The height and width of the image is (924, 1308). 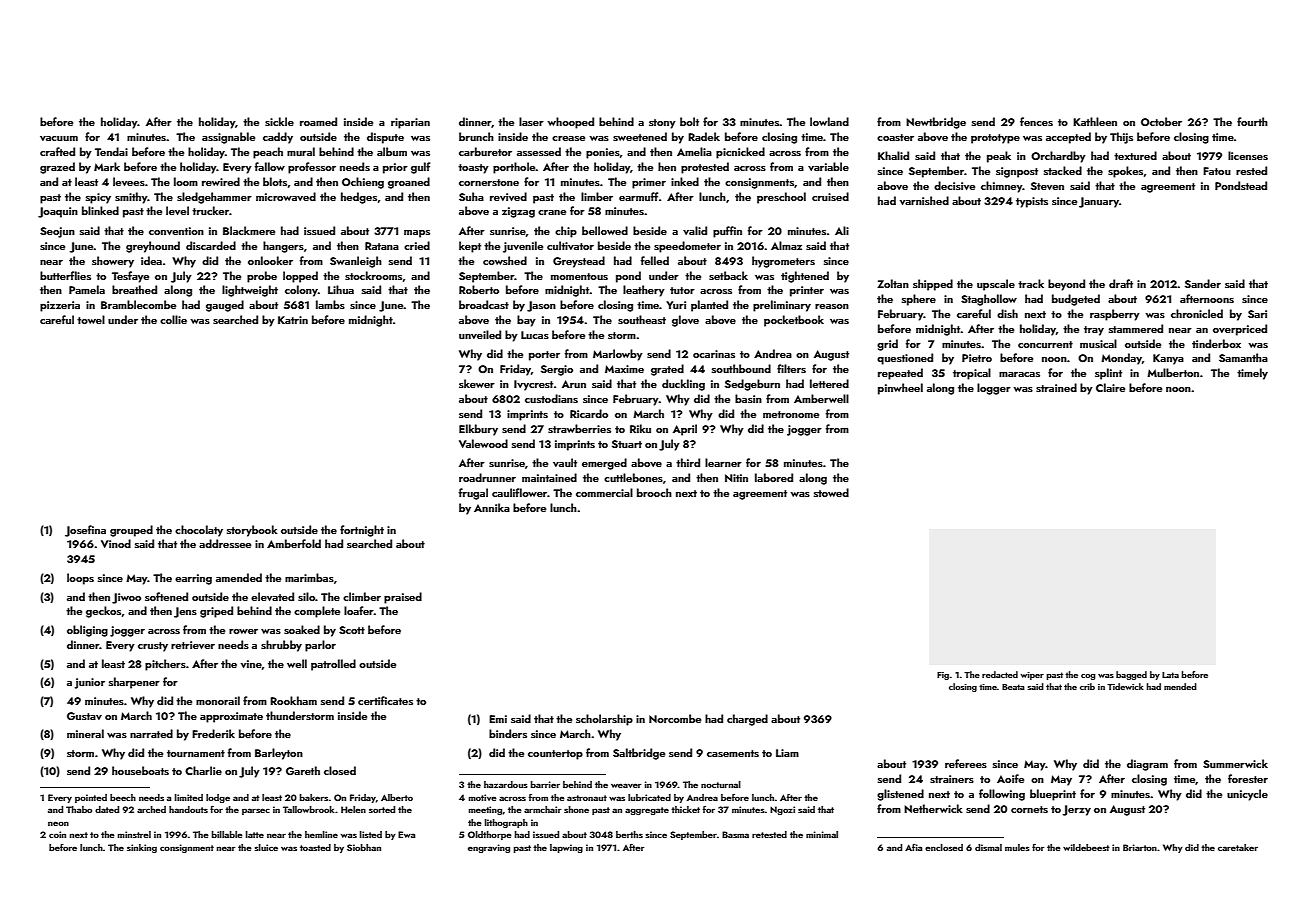 What do you see at coordinates (478, 430) in the image?
I see `Elkbury` at bounding box center [478, 430].
